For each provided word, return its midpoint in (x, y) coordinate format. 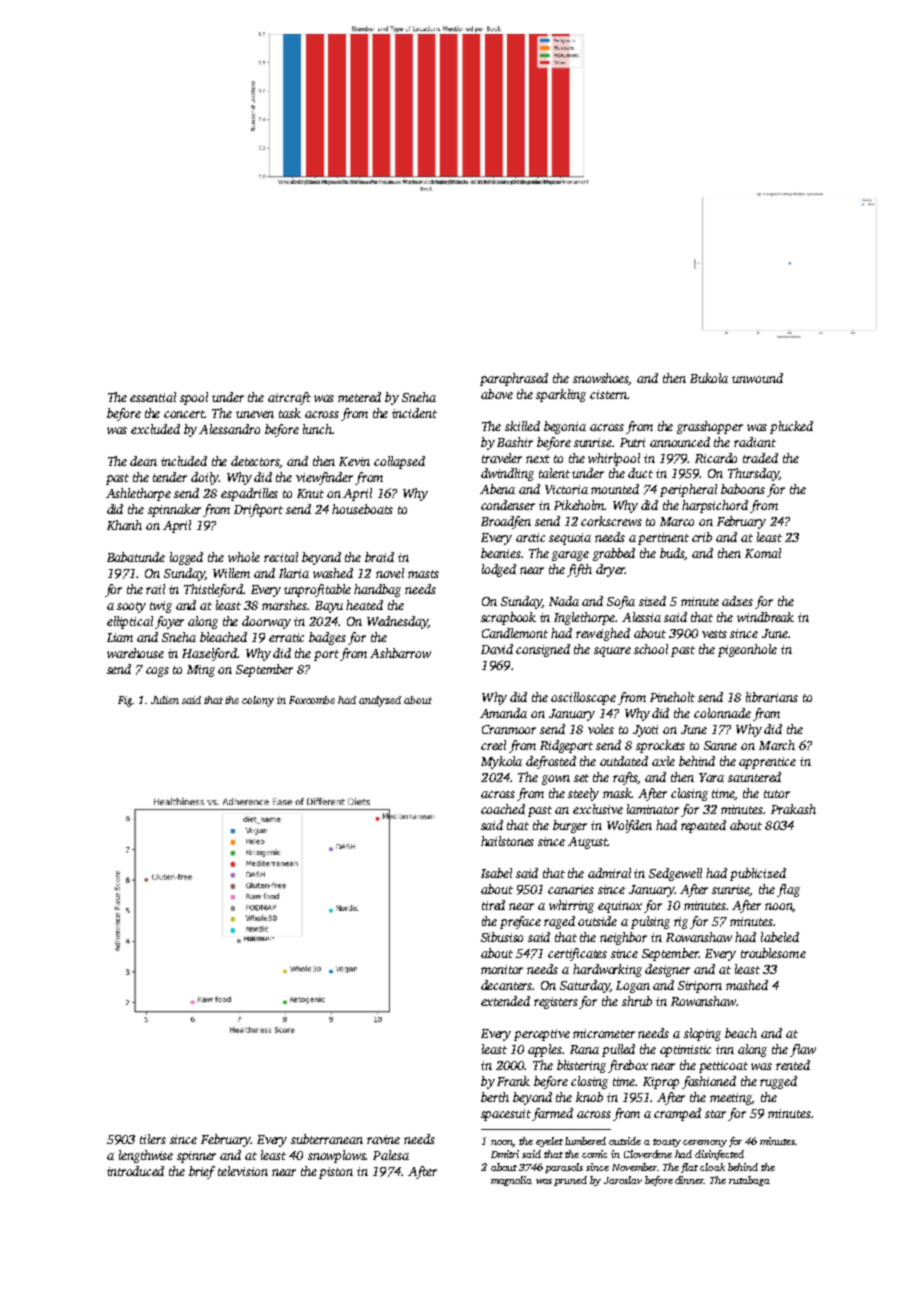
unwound (757, 378)
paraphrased (514, 379)
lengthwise (146, 1156)
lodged (499, 570)
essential (153, 397)
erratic (286, 637)
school (651, 649)
